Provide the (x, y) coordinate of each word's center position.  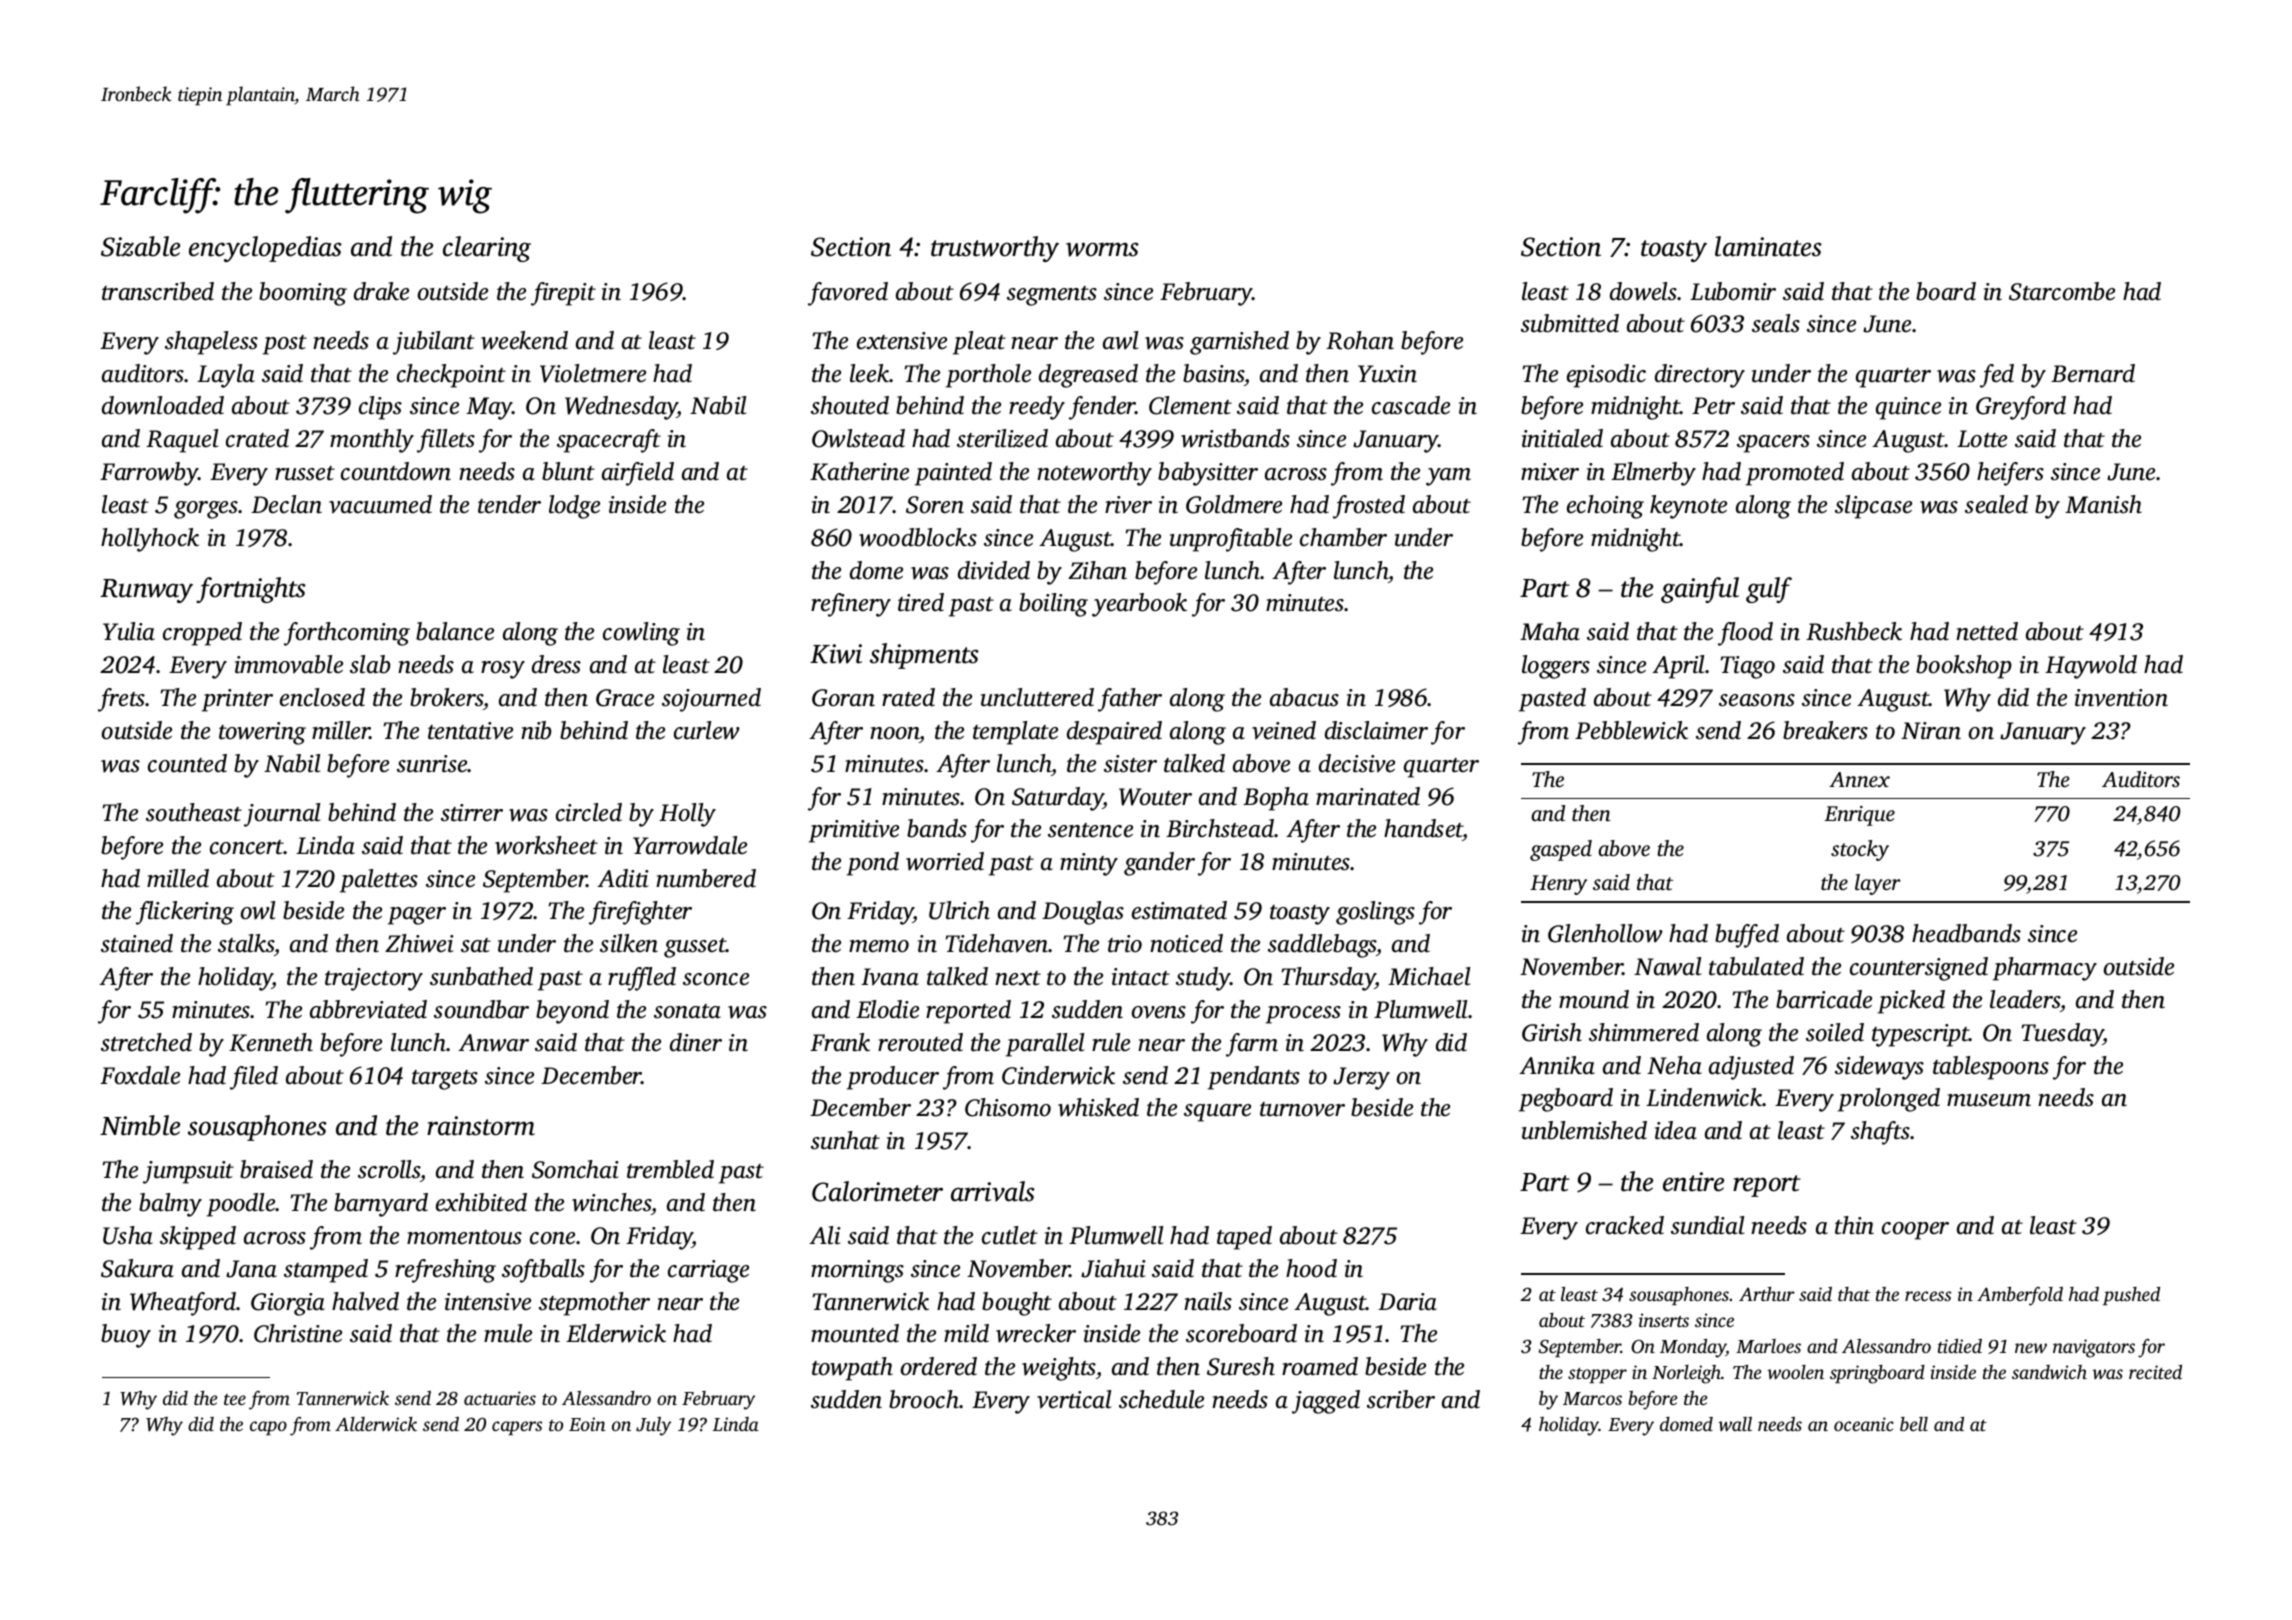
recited (2155, 1372)
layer (1878, 884)
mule (508, 1333)
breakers (1825, 730)
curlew (707, 730)
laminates (1768, 246)
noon (895, 733)
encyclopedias (265, 249)
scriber (1401, 1399)
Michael (1429, 976)
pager (417, 916)
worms (1102, 249)
